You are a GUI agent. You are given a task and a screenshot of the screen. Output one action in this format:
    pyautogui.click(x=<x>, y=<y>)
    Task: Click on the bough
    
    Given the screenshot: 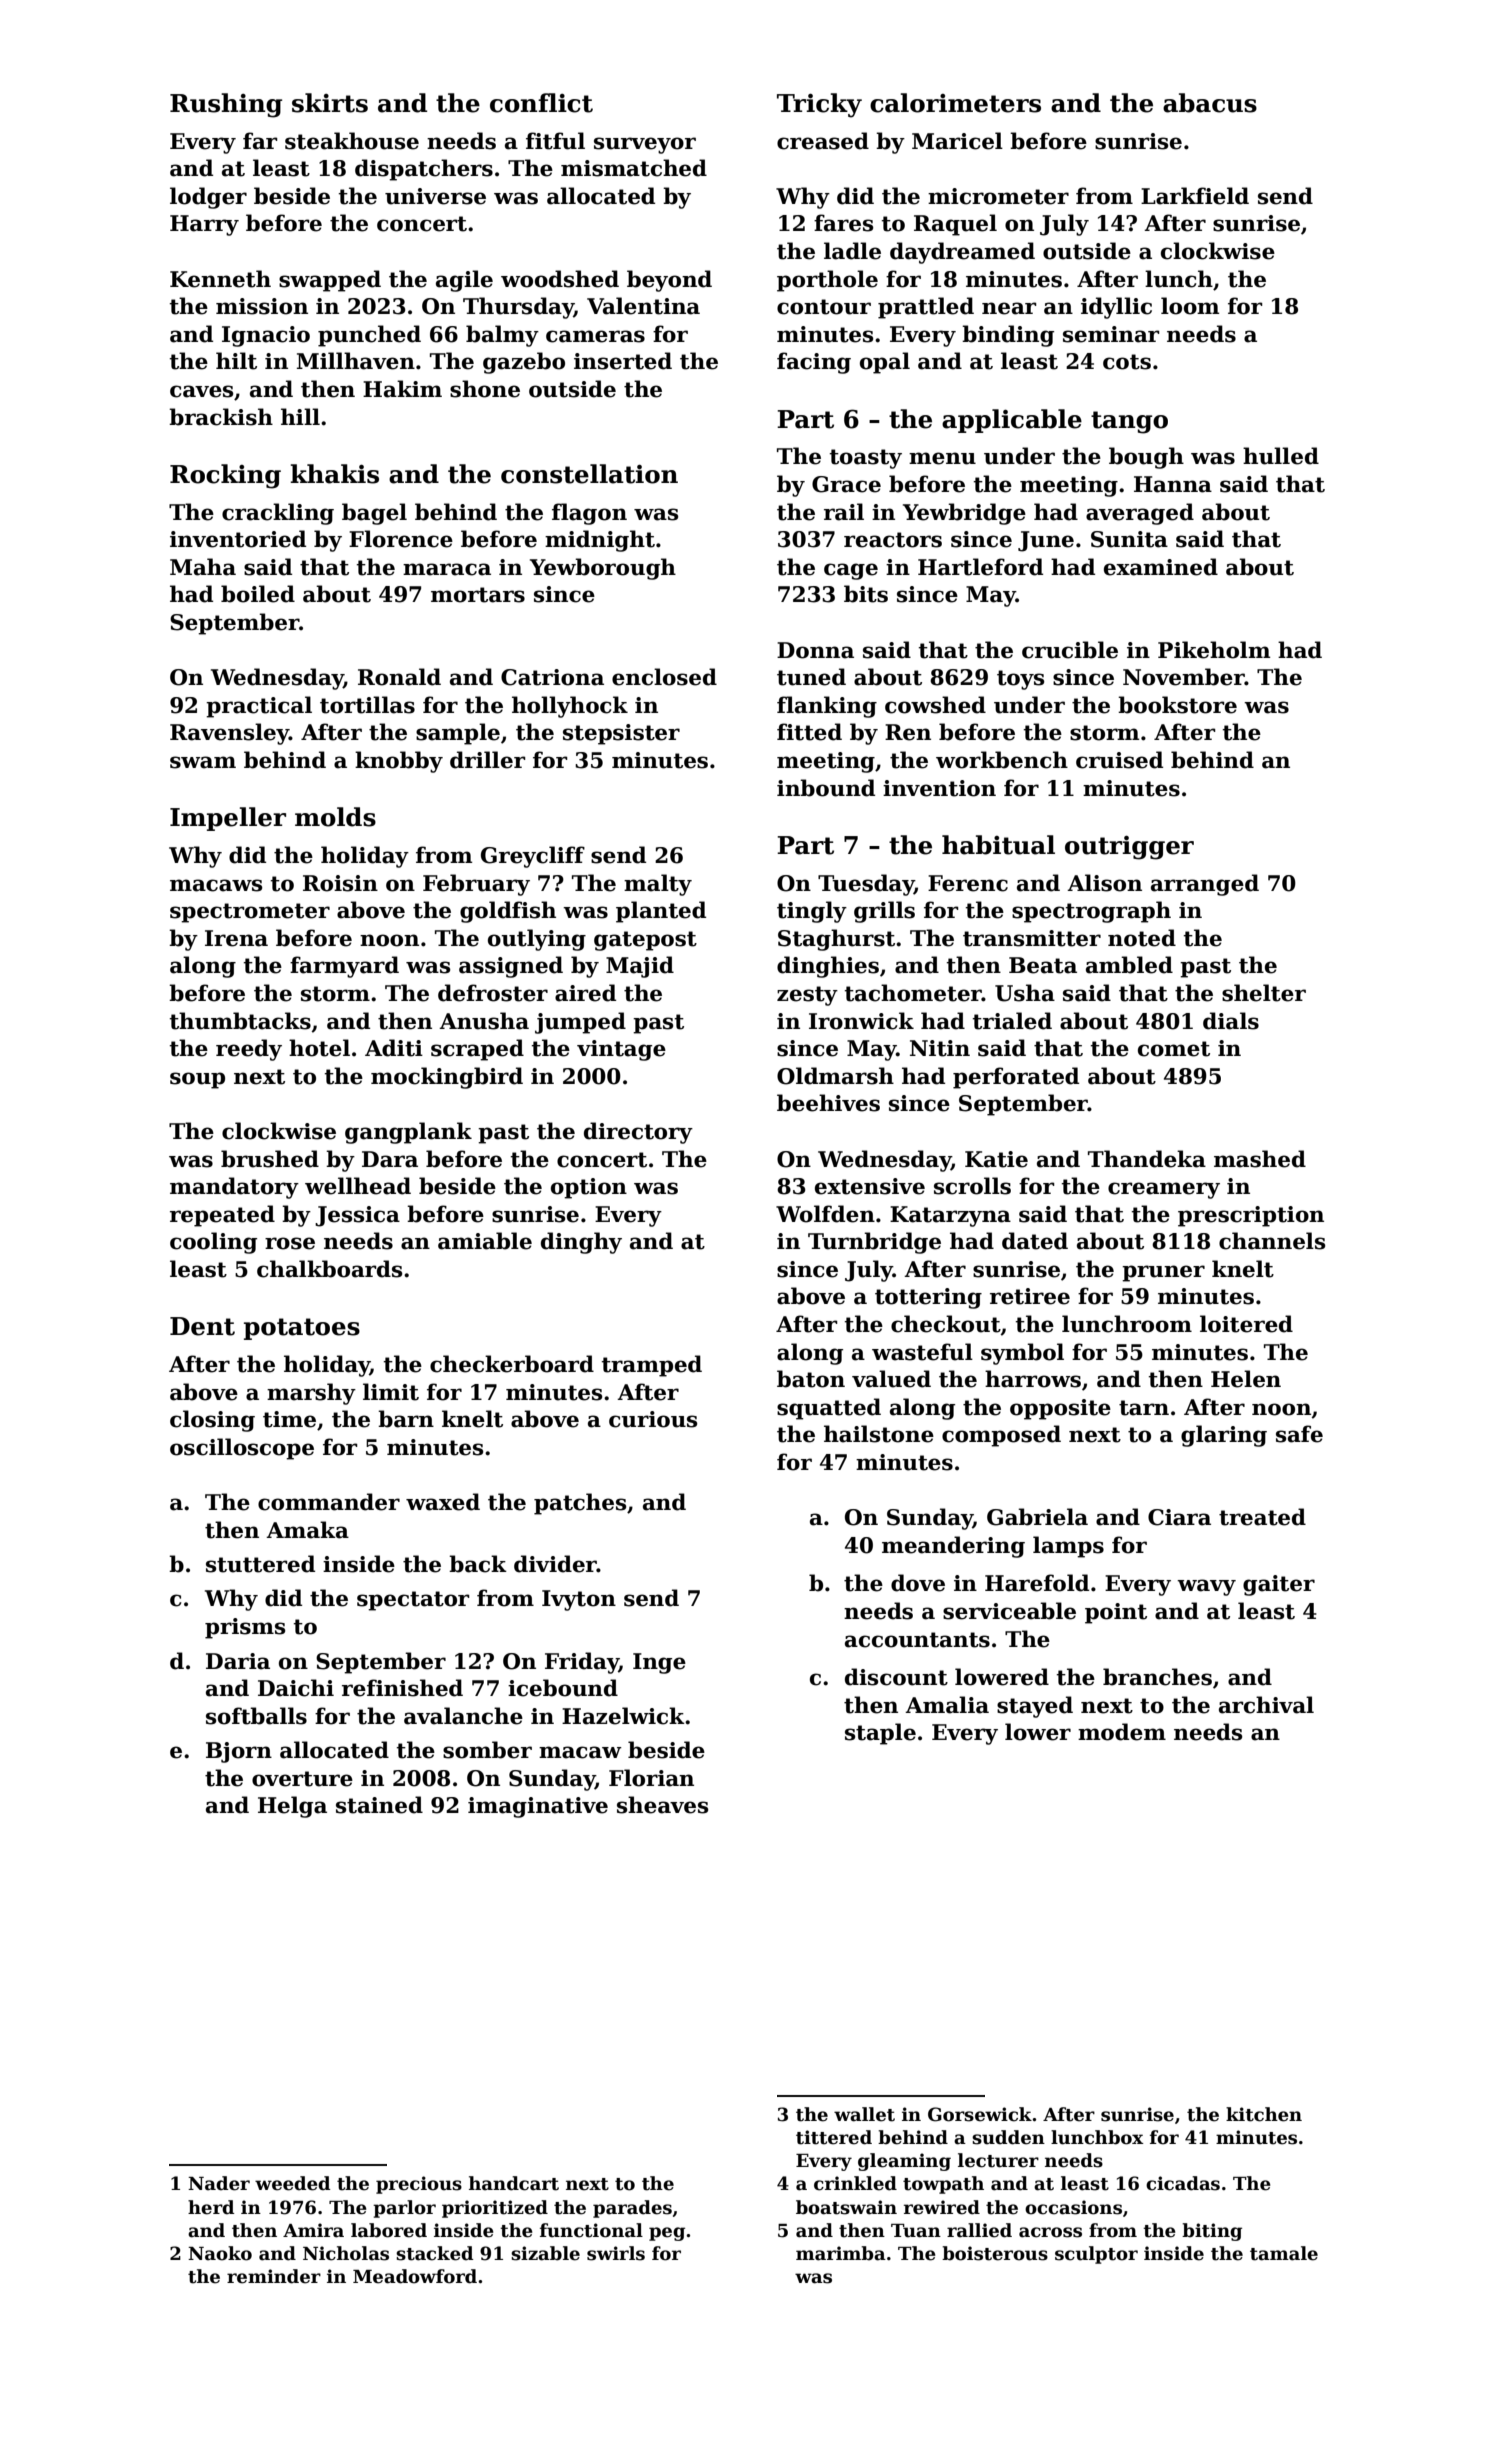 What is the action you would take?
    pyautogui.click(x=1146, y=458)
